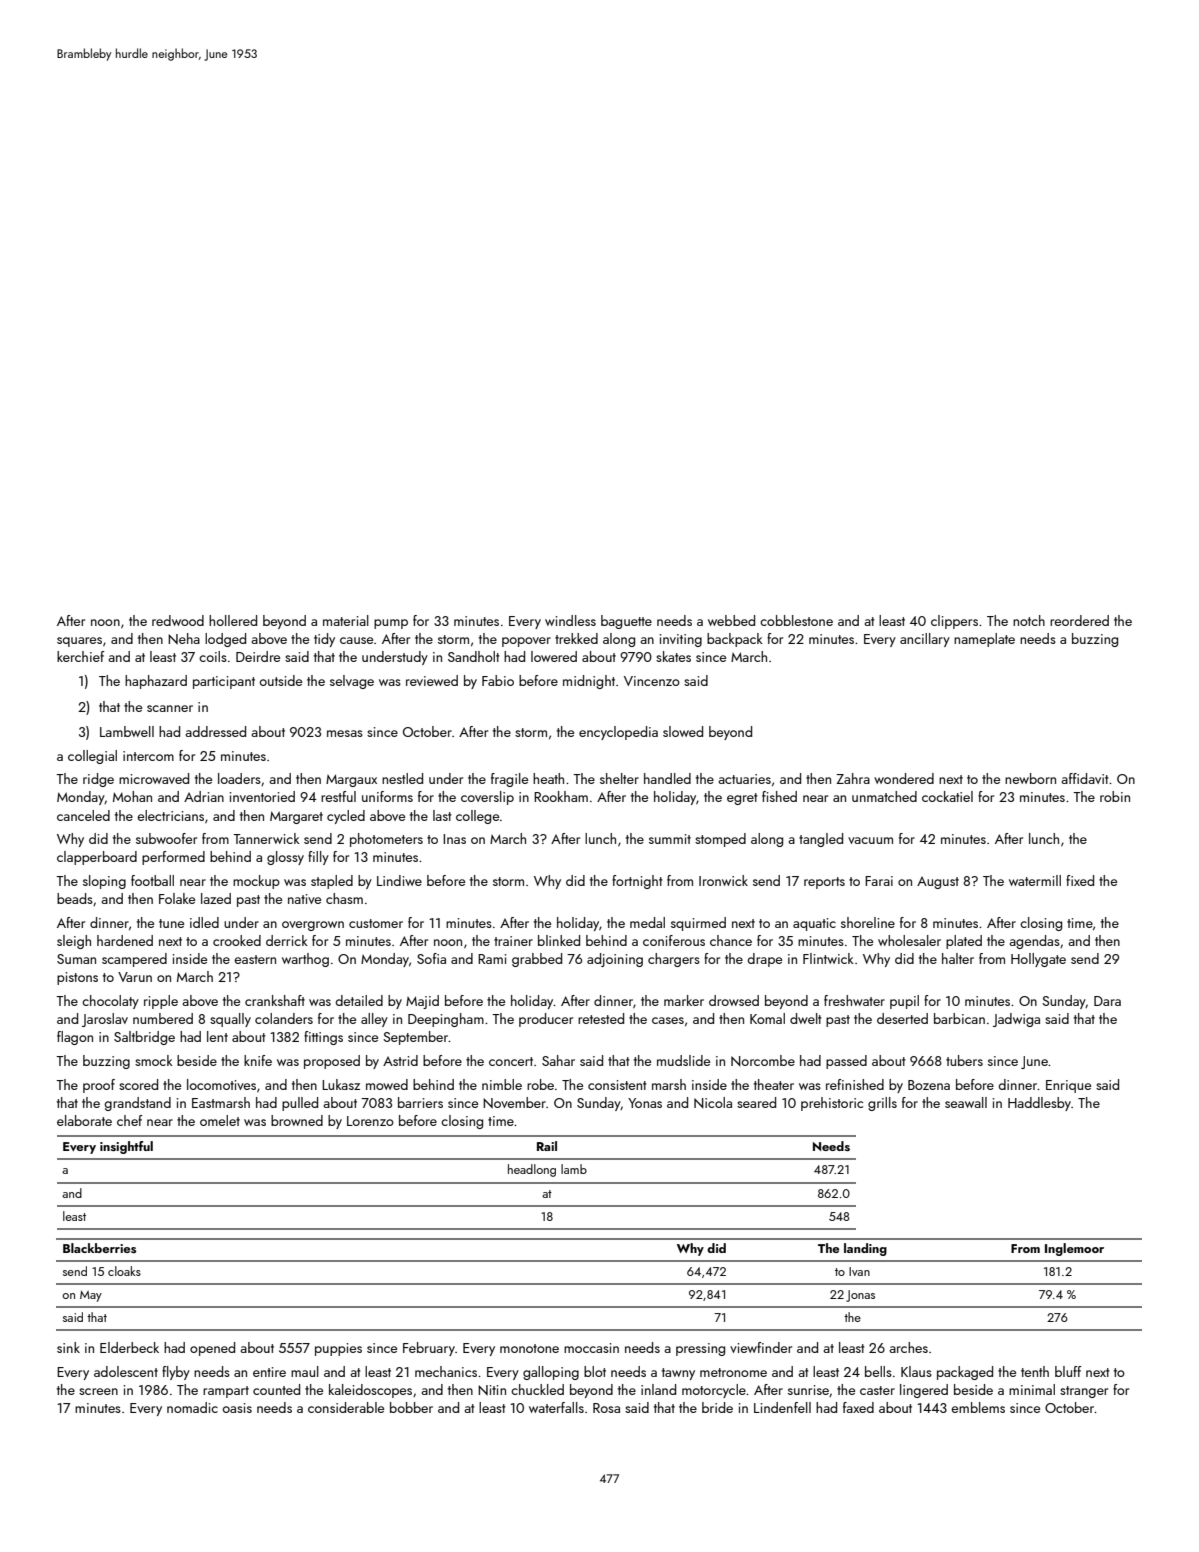  Describe the element at coordinates (532, 1170) in the document. I see `headlong` at that location.
